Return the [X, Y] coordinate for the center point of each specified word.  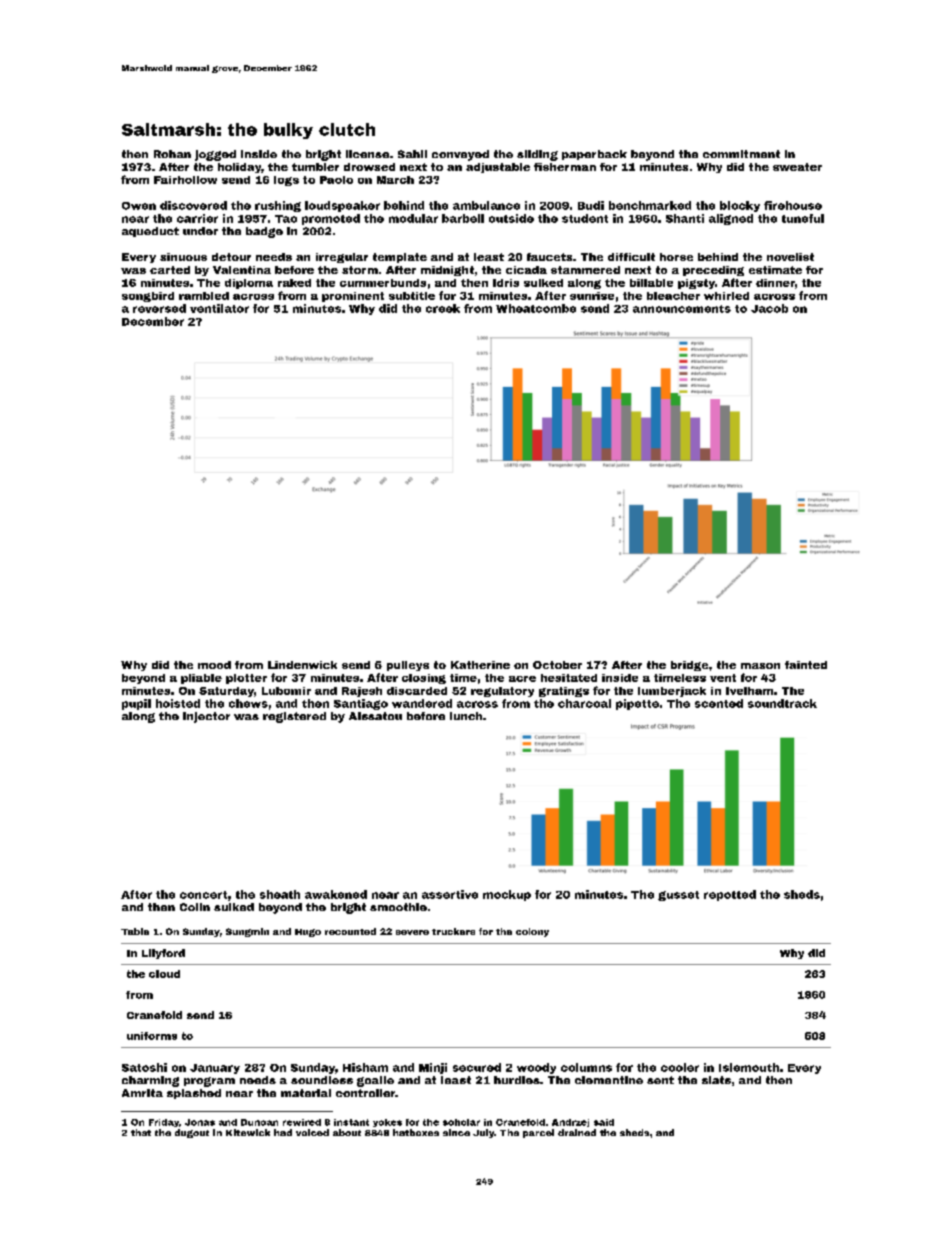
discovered [193, 205]
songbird [148, 297]
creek [443, 308]
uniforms [152, 1036]
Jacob [769, 308]
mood [214, 665]
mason [760, 666]
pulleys [408, 666]
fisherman [565, 167]
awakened [336, 894]
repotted [730, 895]
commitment [741, 154]
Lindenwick [302, 665]
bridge [689, 666]
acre [522, 679]
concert [203, 895]
